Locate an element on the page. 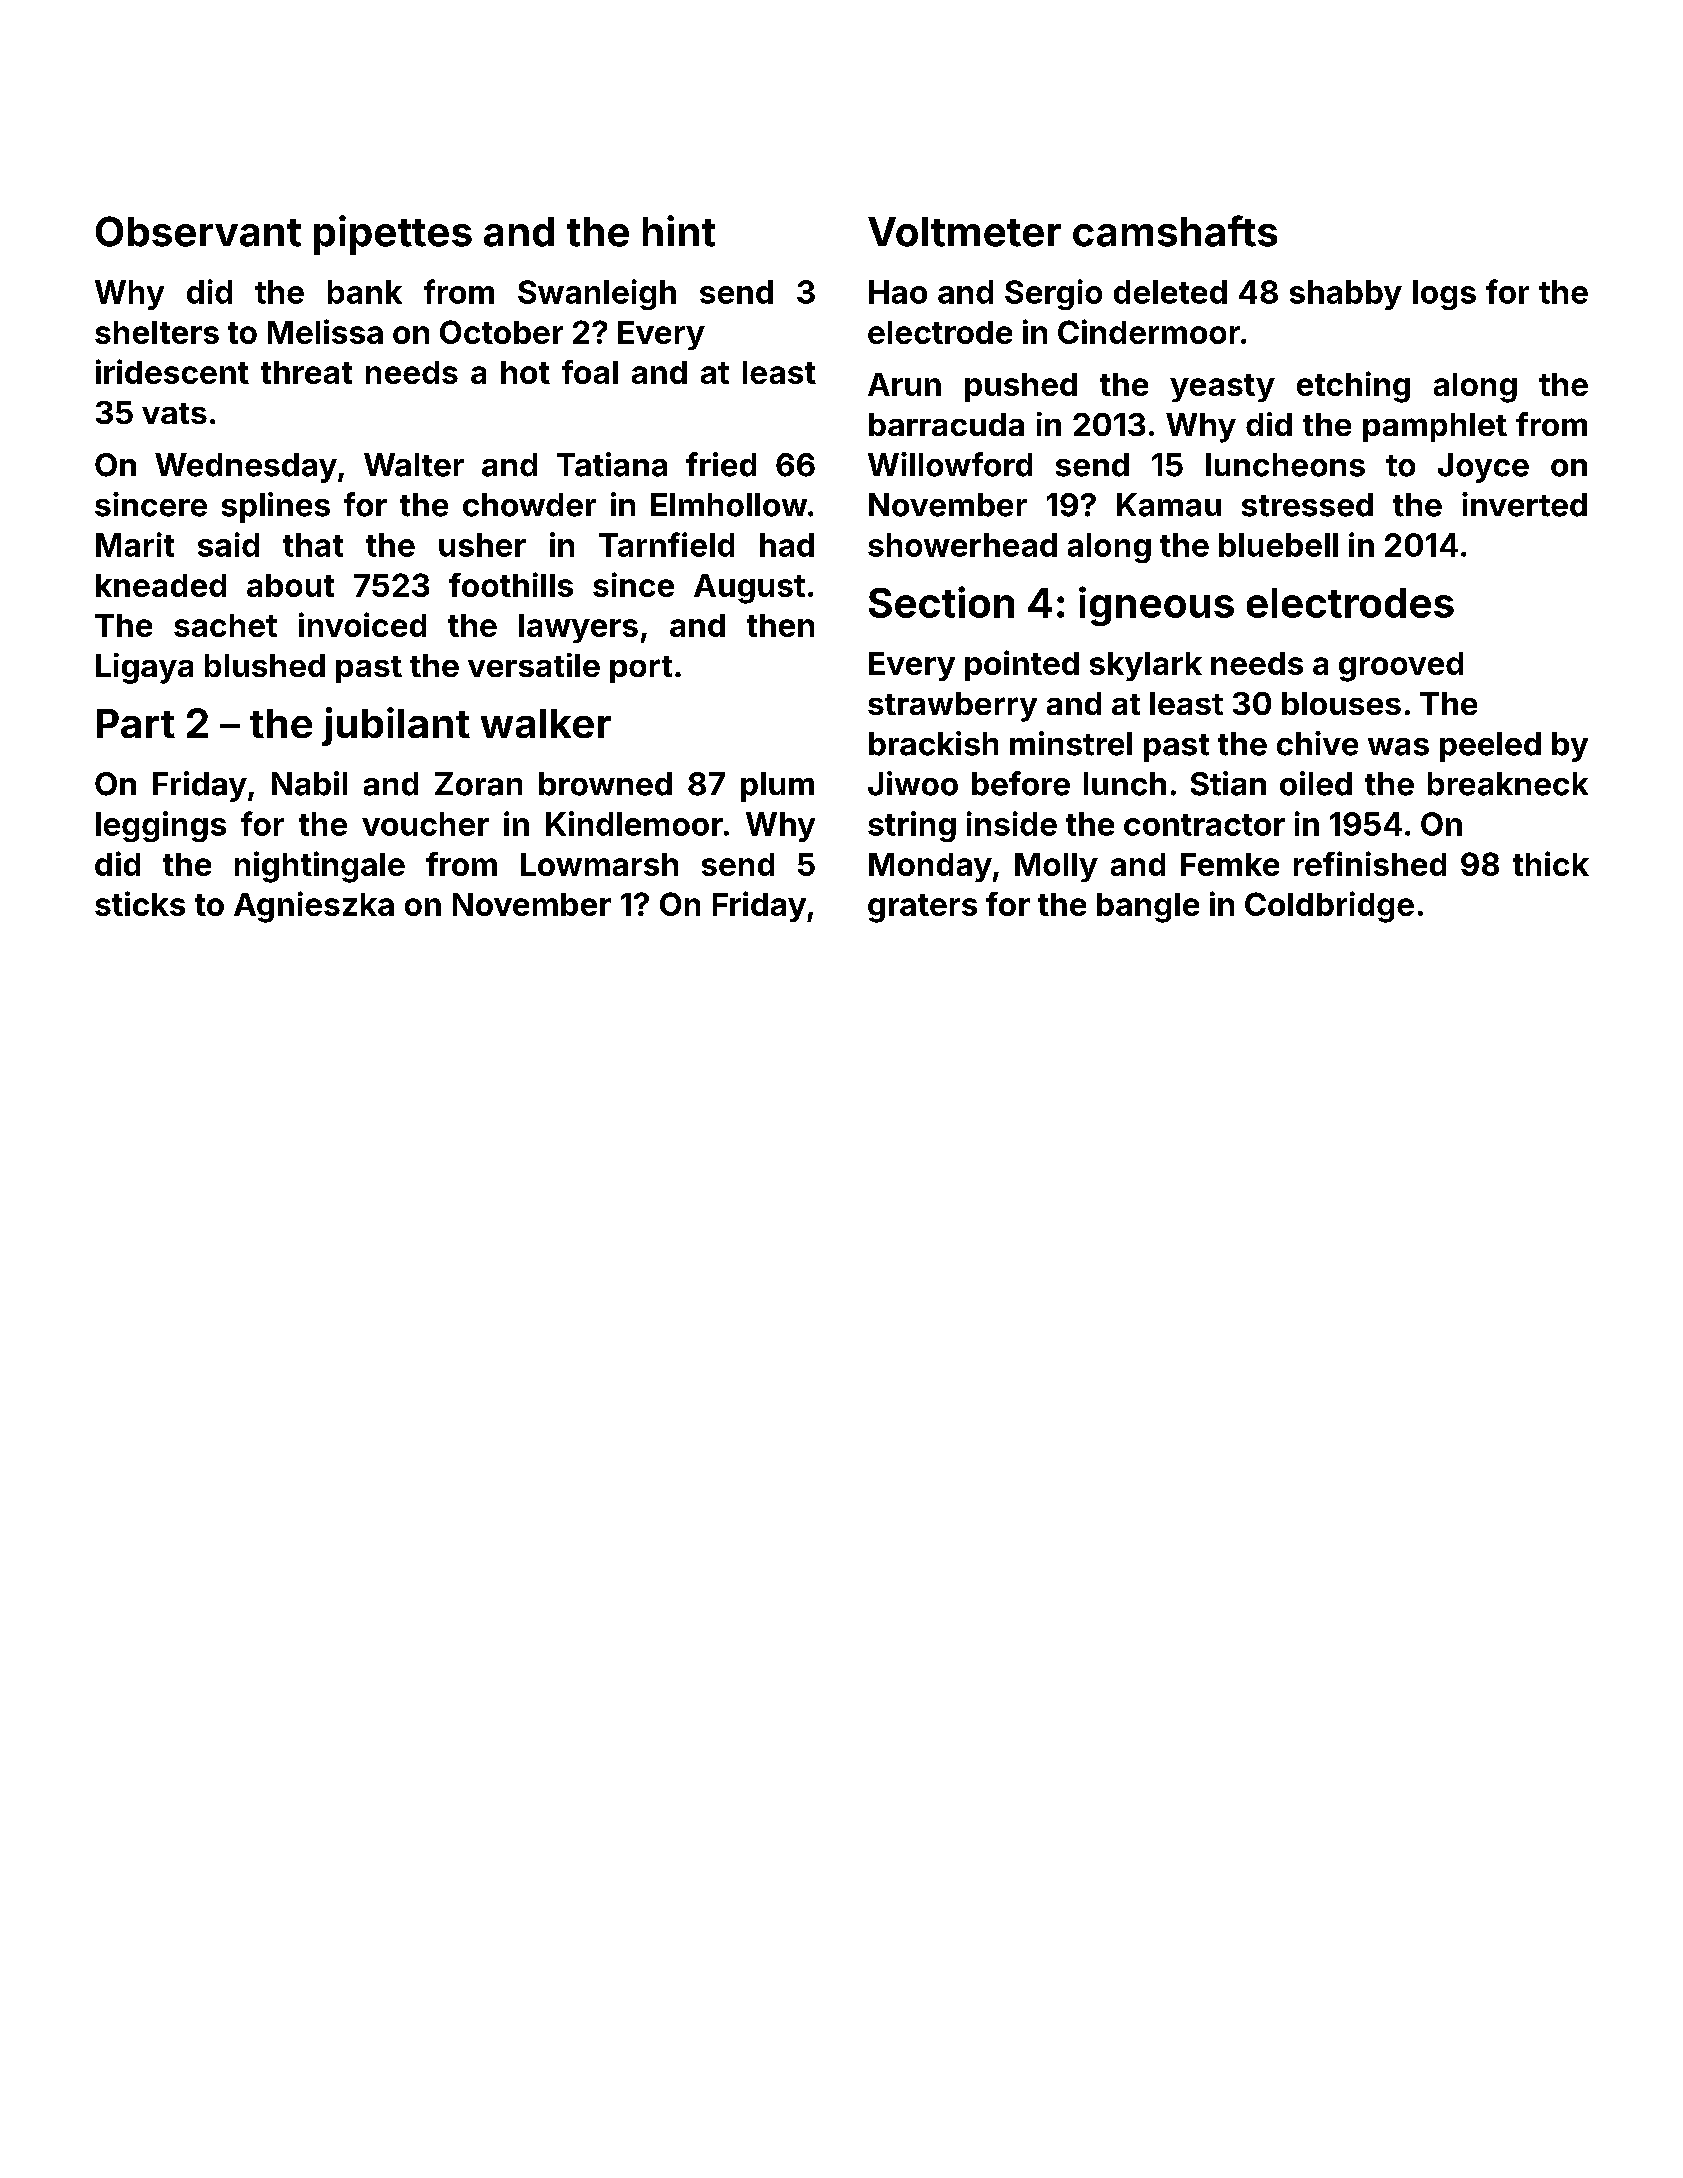  Swanleigh is located at coordinates (597, 294).
